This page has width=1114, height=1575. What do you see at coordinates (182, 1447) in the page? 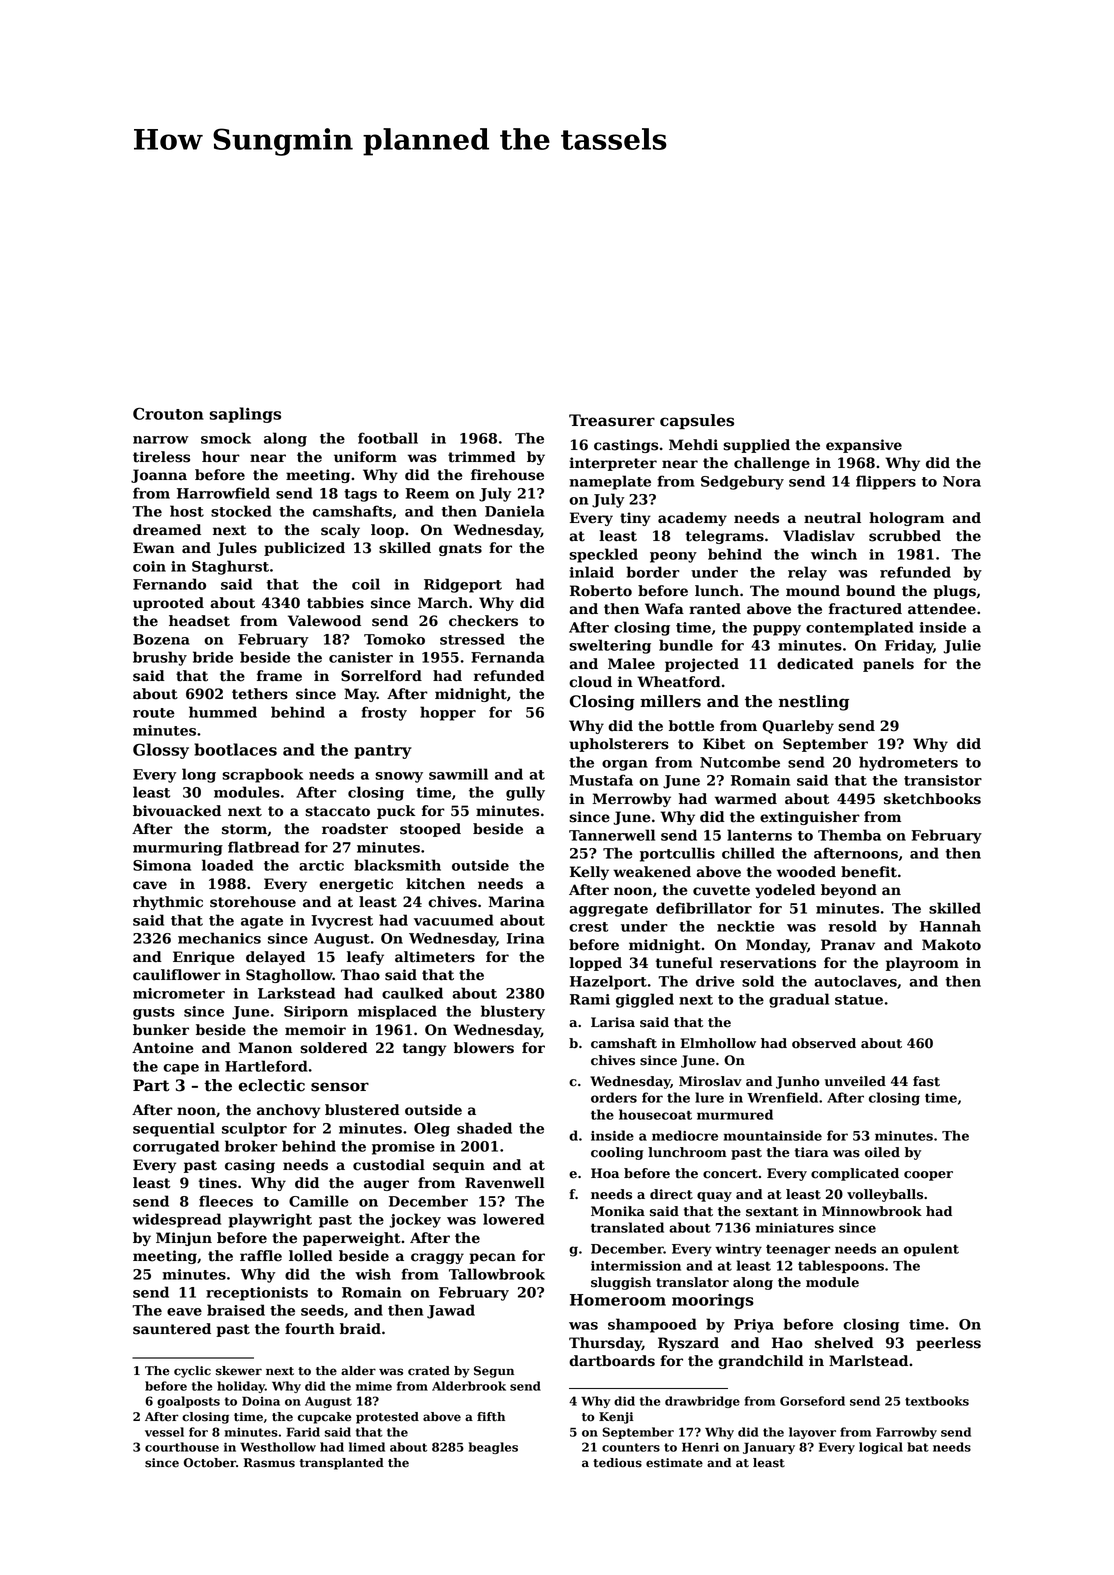
I see `courthouse` at bounding box center [182, 1447].
